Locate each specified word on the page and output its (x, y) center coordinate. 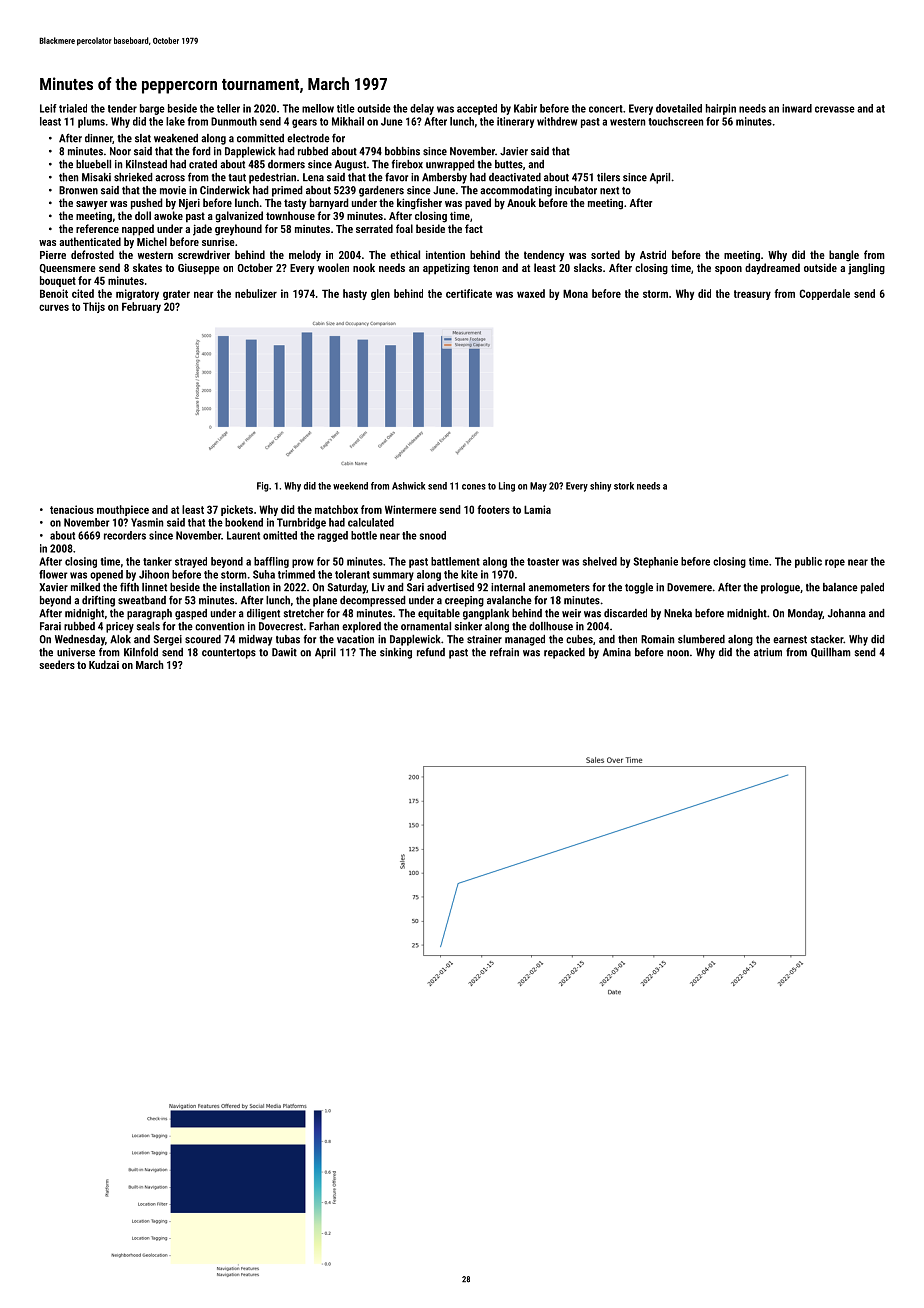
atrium (768, 652)
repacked (564, 653)
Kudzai (104, 664)
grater (176, 295)
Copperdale (824, 294)
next (609, 191)
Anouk (521, 202)
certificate (469, 293)
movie (173, 190)
